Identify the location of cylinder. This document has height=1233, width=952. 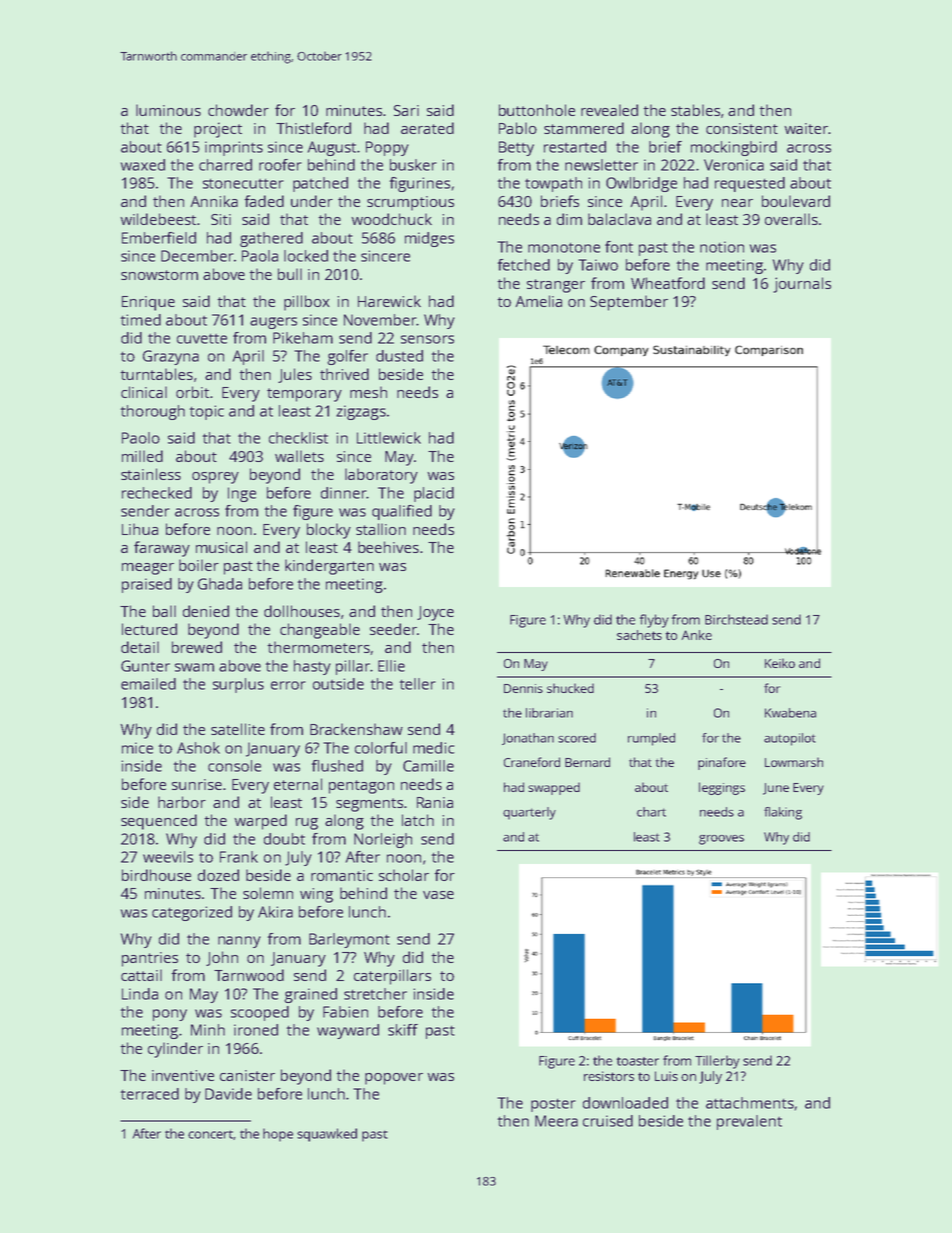
(175, 1050).
